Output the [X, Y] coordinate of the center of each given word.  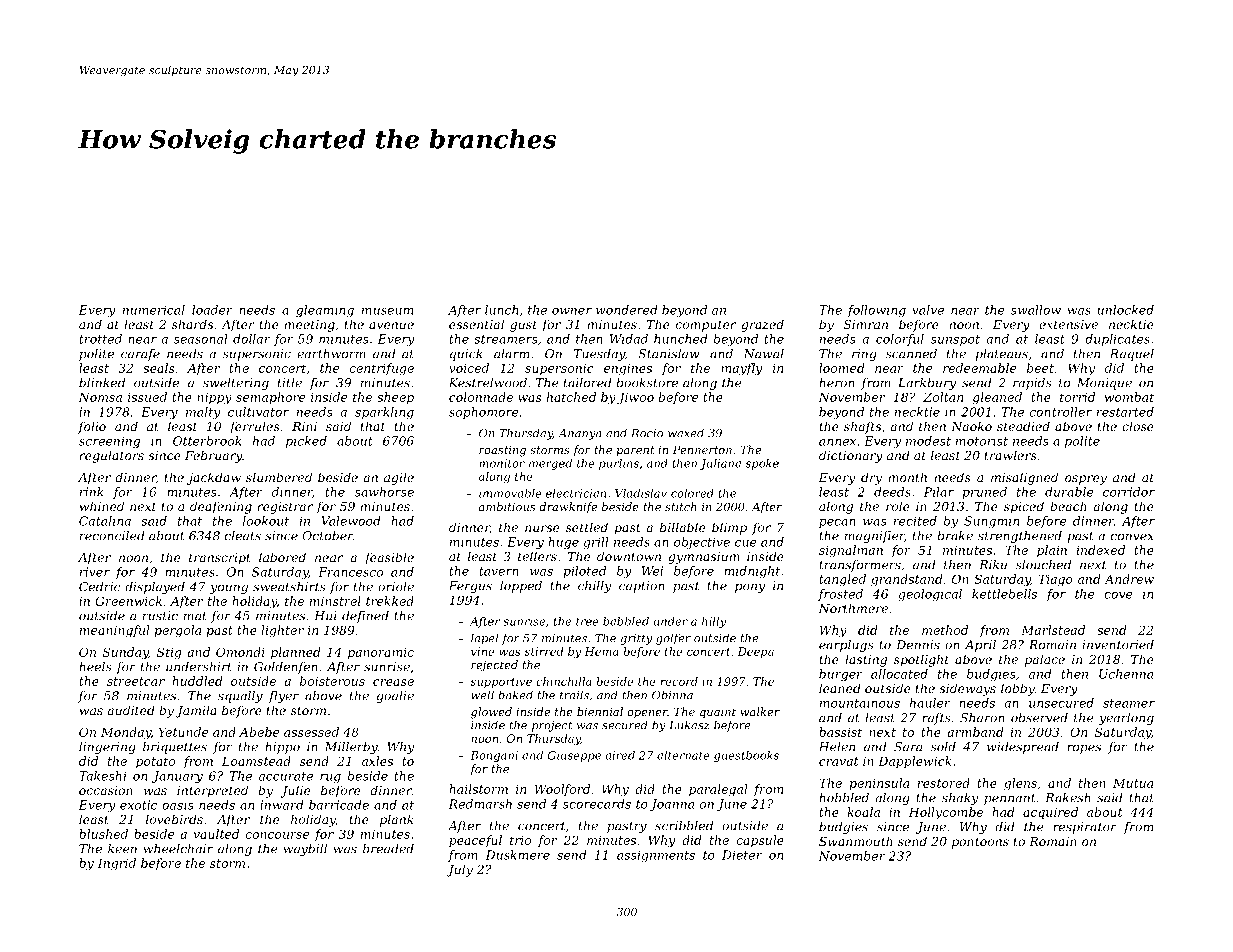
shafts [862, 427]
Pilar [939, 492]
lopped [521, 587]
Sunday [126, 653]
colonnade [481, 397]
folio [92, 427]
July [460, 870]
